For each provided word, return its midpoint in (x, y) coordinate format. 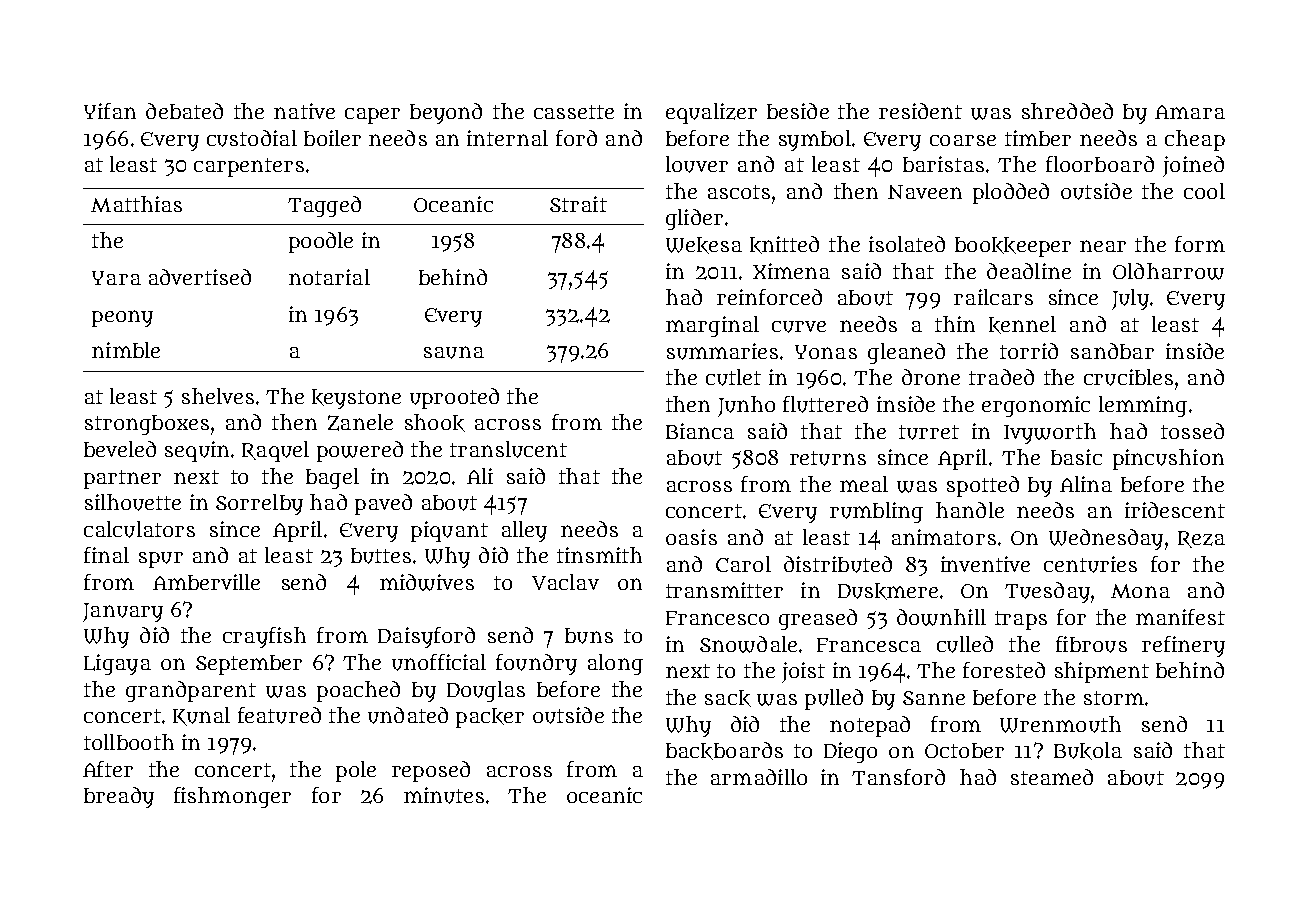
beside (798, 111)
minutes (444, 795)
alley (524, 531)
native (304, 111)
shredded (1067, 111)
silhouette (133, 502)
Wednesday (1106, 539)
